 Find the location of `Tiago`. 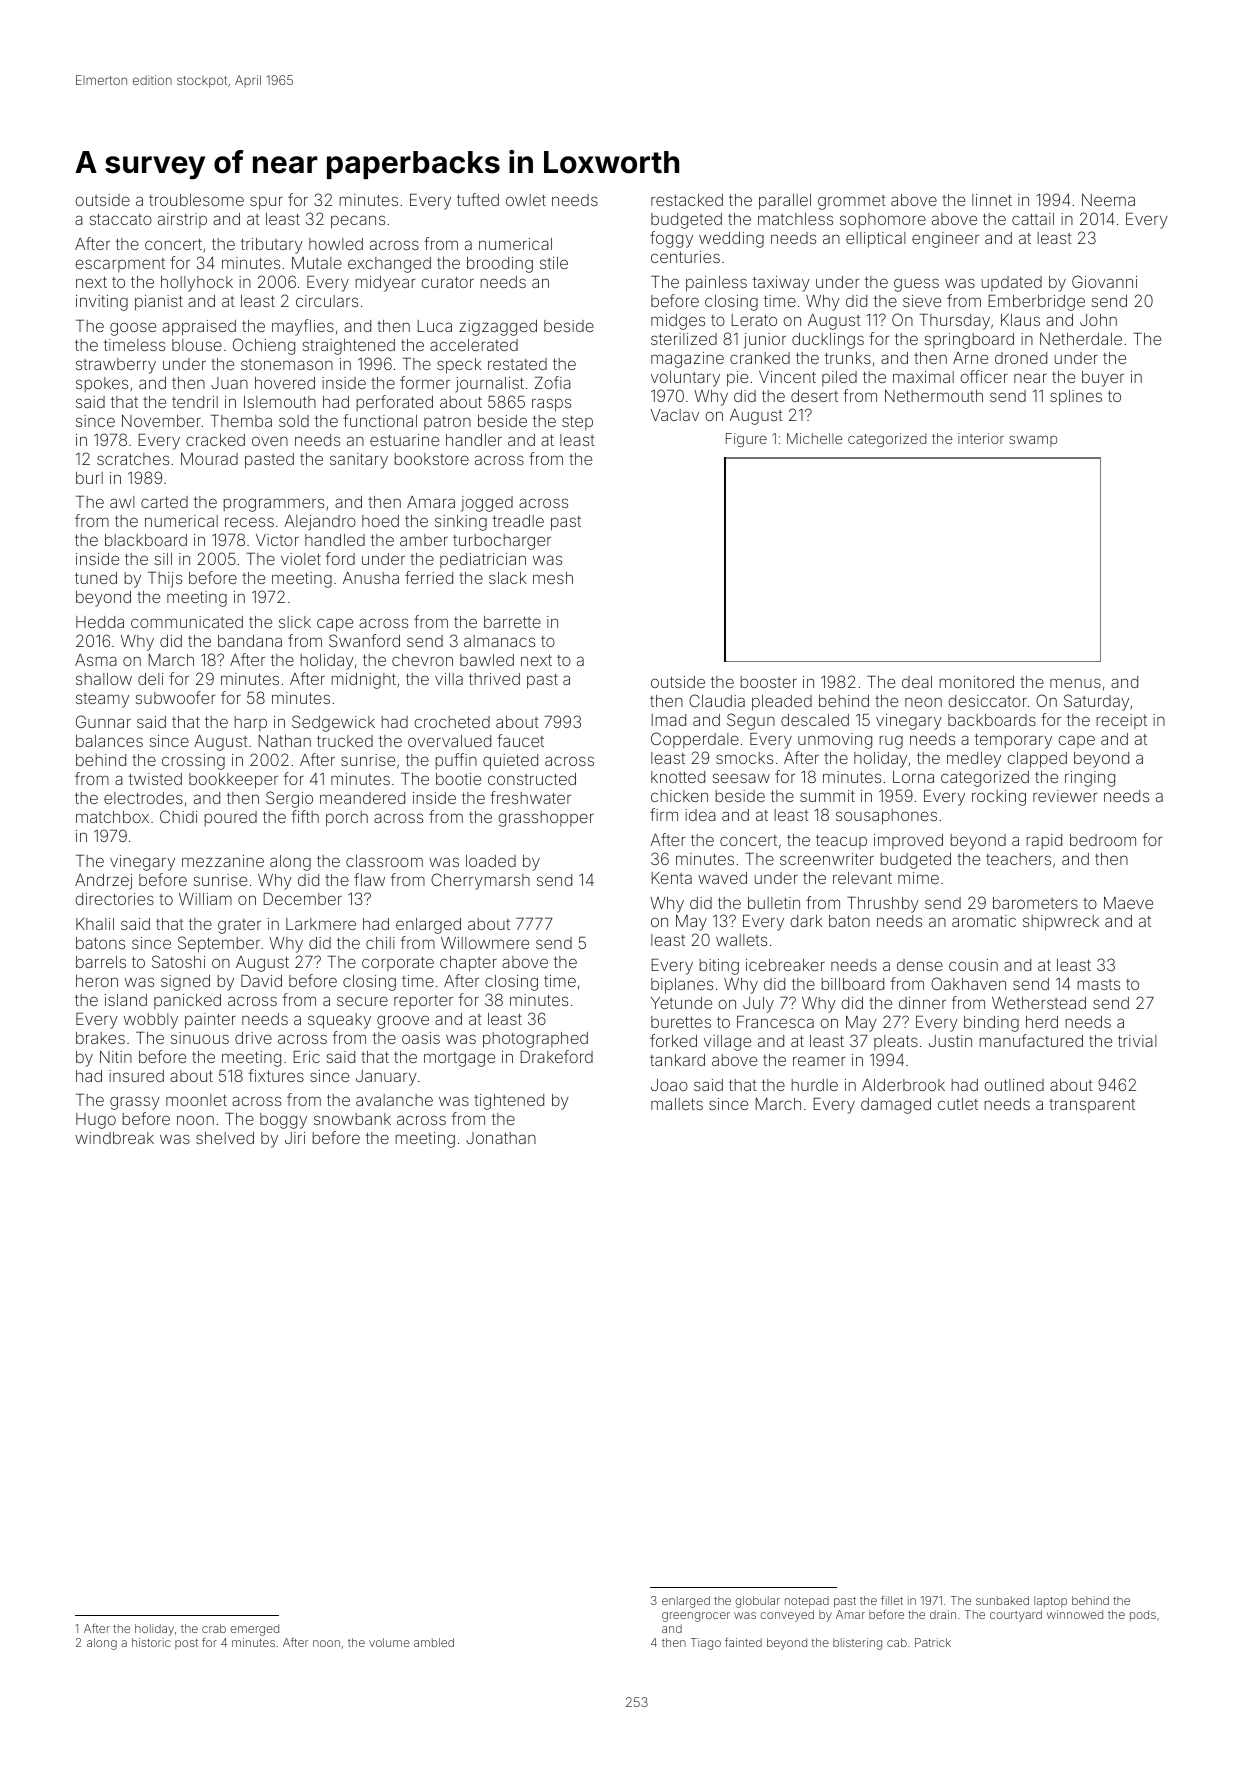

Tiago is located at coordinates (706, 1644).
